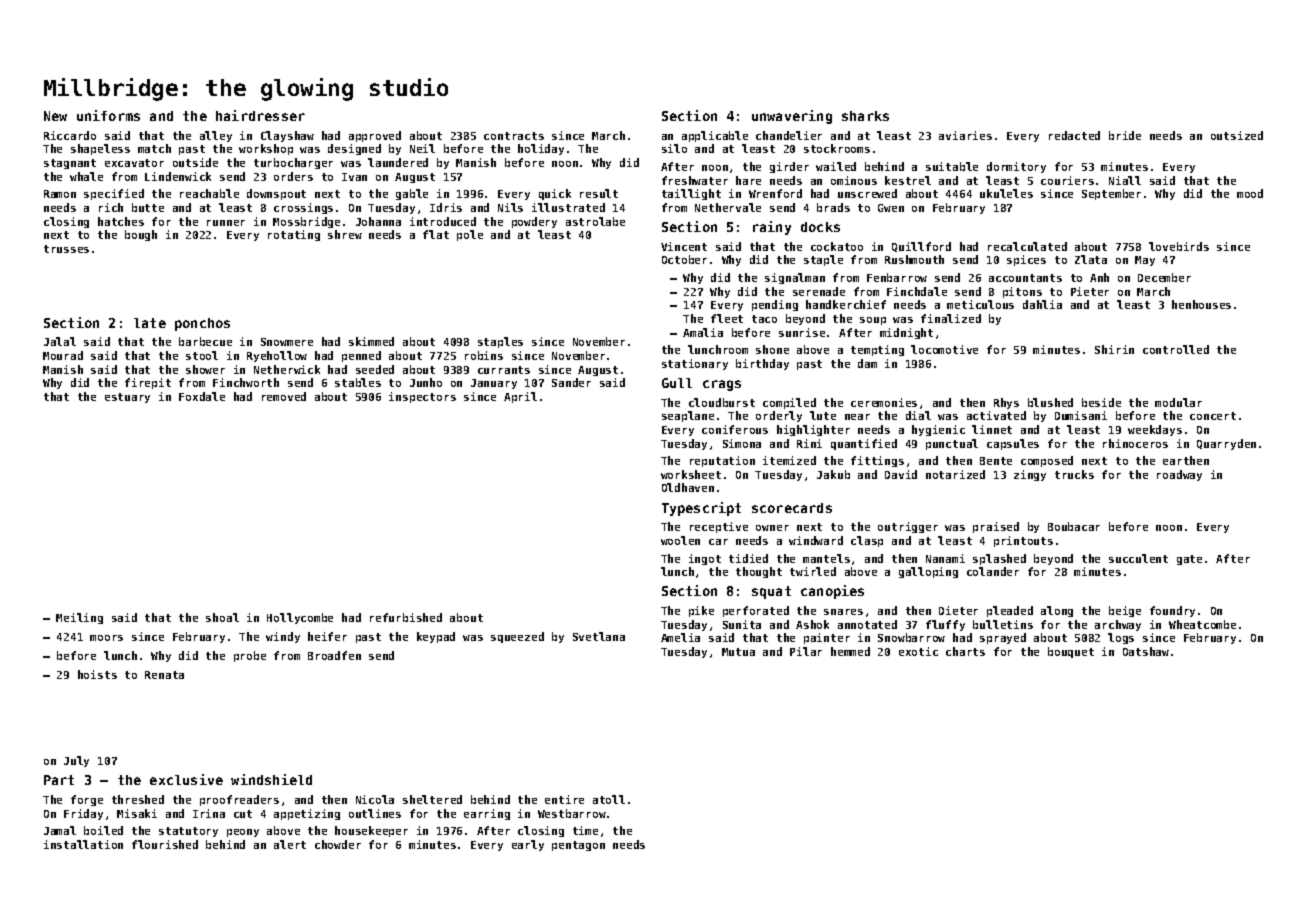 Image resolution: width=1308 pixels, height=924 pixels. Describe the element at coordinates (127, 398) in the page. I see `estuary` at that location.
